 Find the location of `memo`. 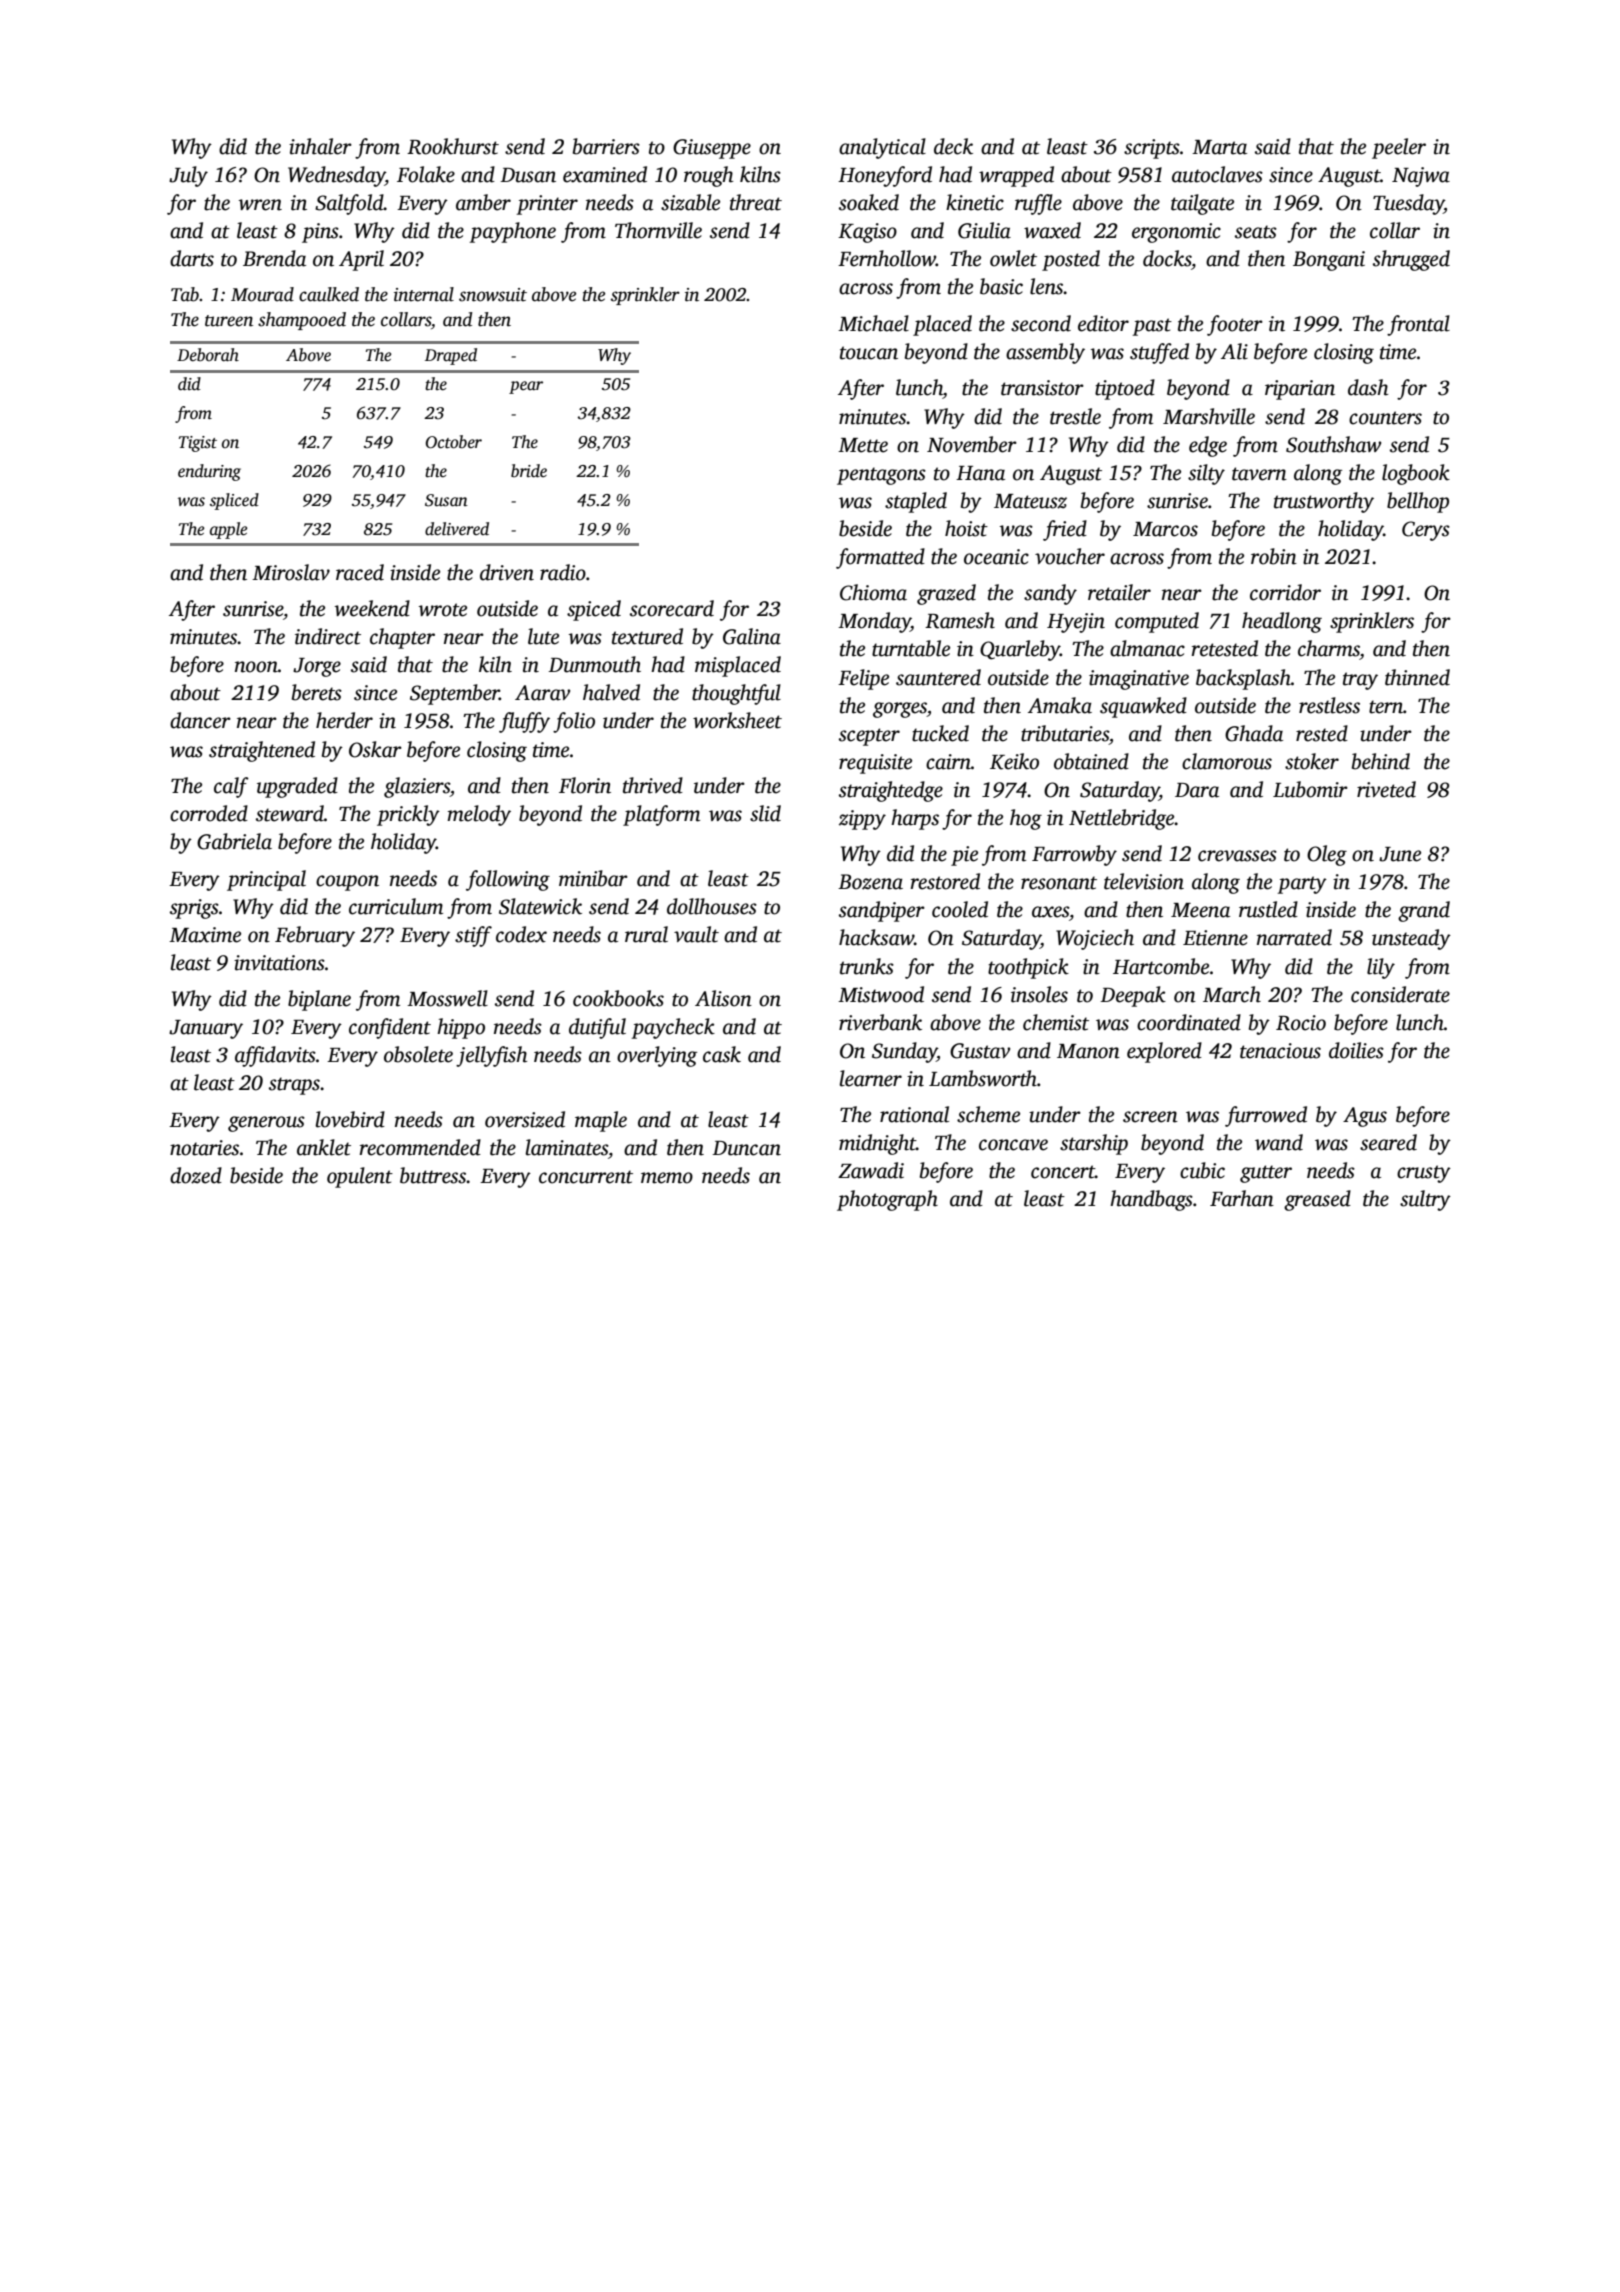

memo is located at coordinates (667, 1178).
